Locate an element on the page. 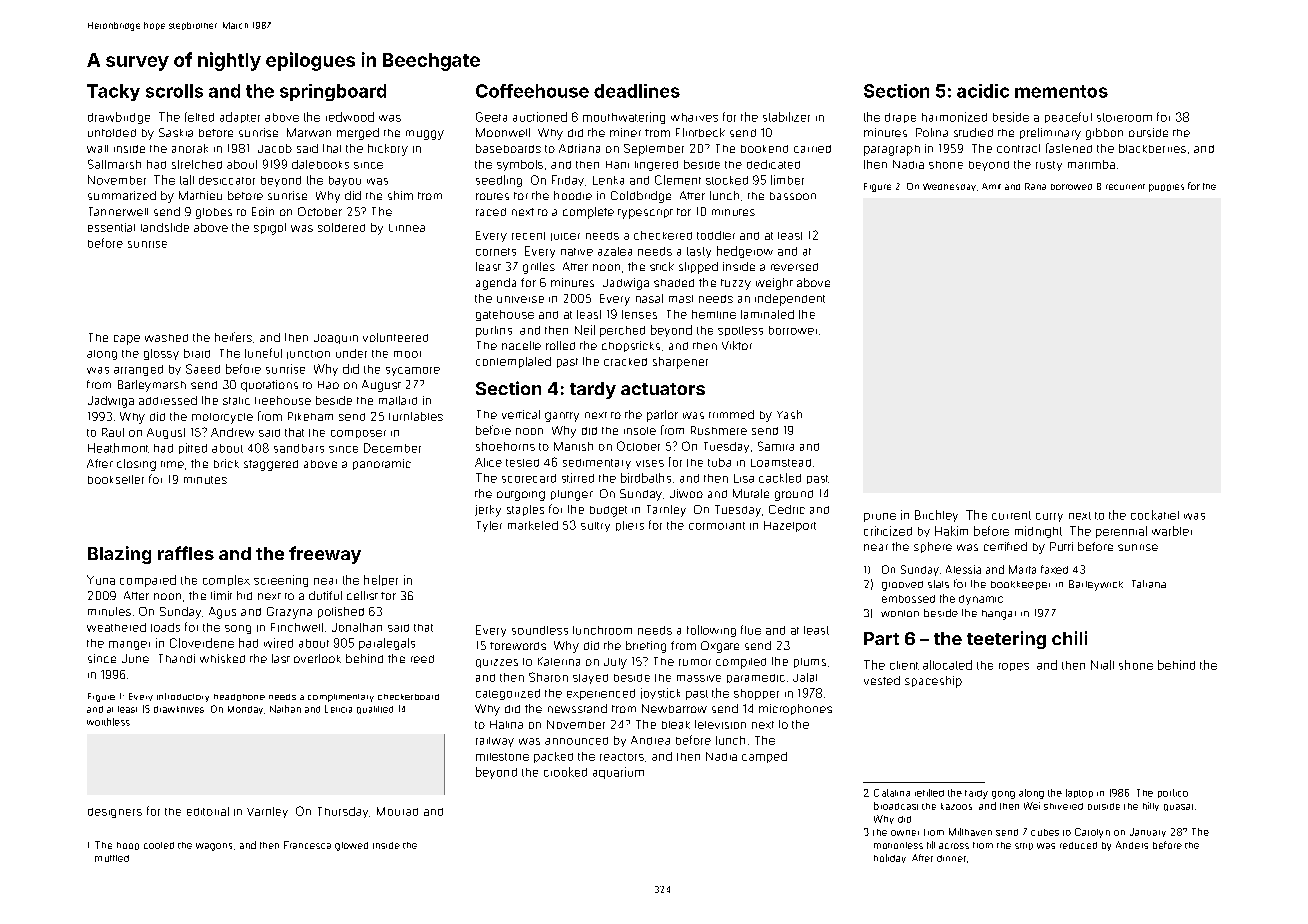 This image has height=924, width=1308. drawknives is located at coordinates (179, 709).
